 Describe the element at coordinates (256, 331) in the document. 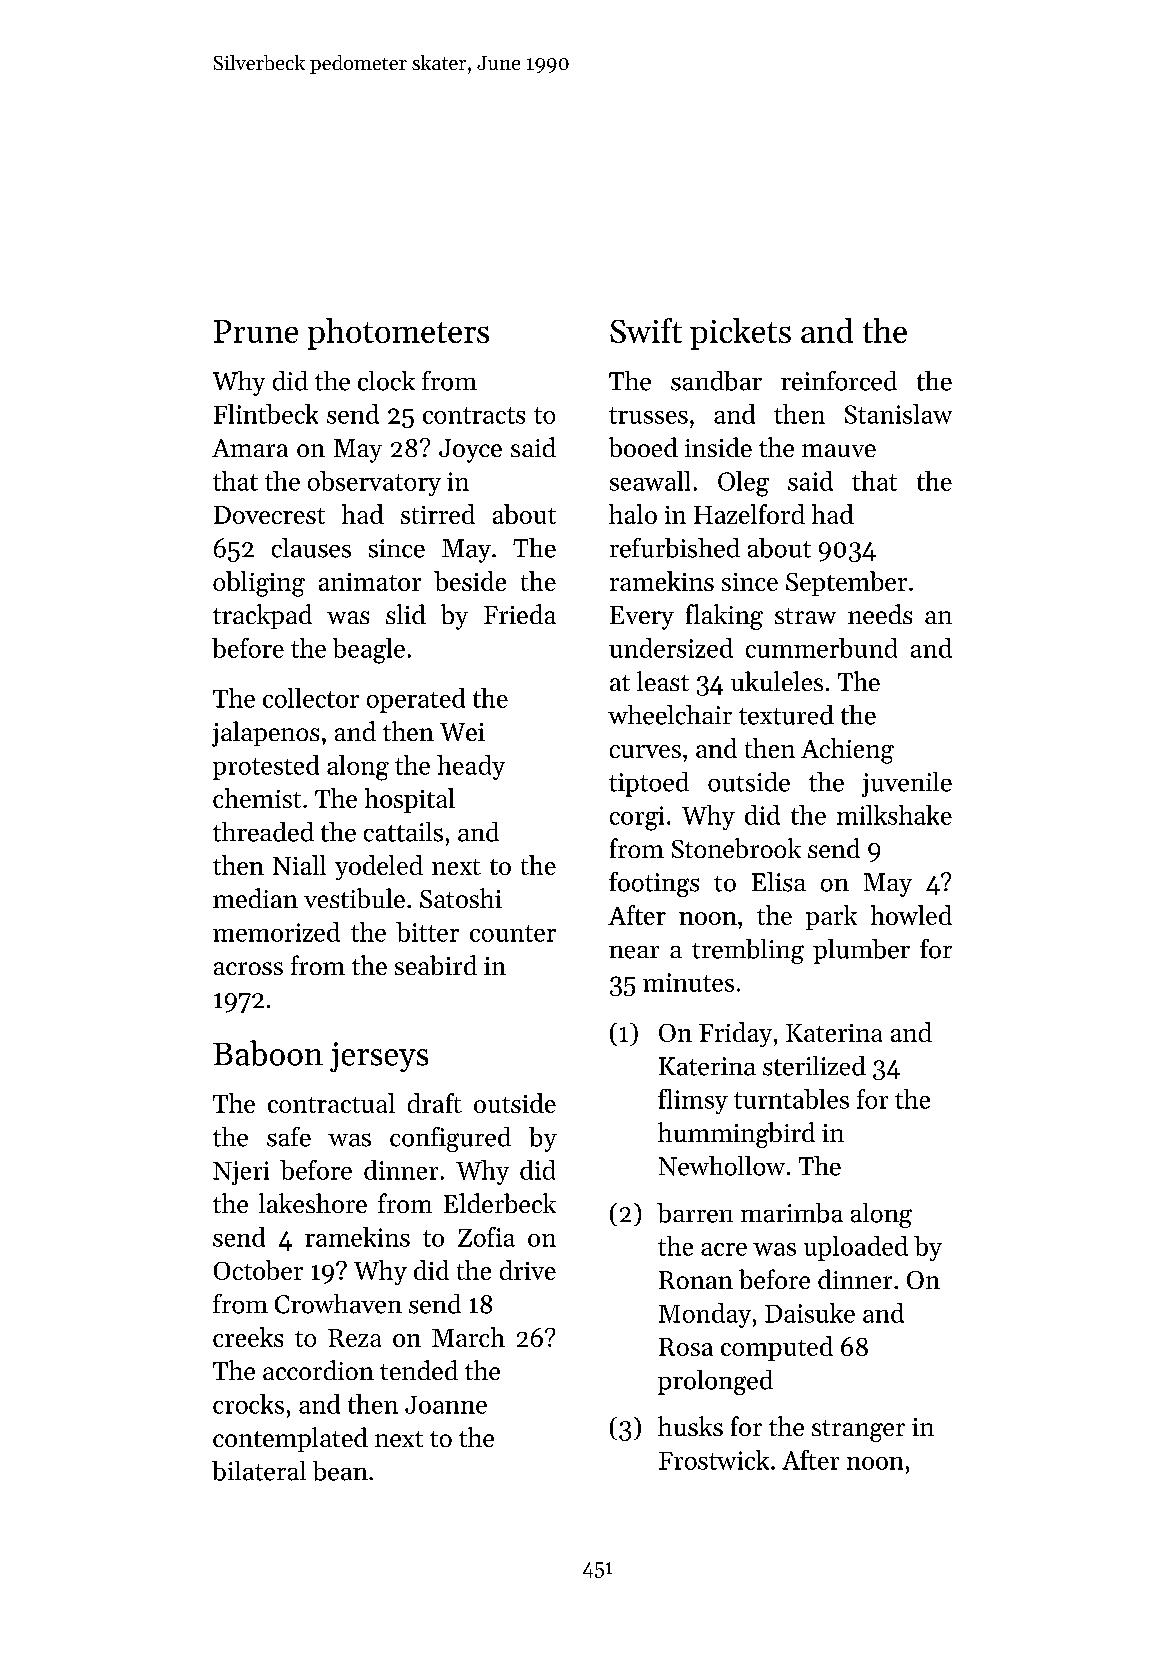

I see `Prune` at that location.
